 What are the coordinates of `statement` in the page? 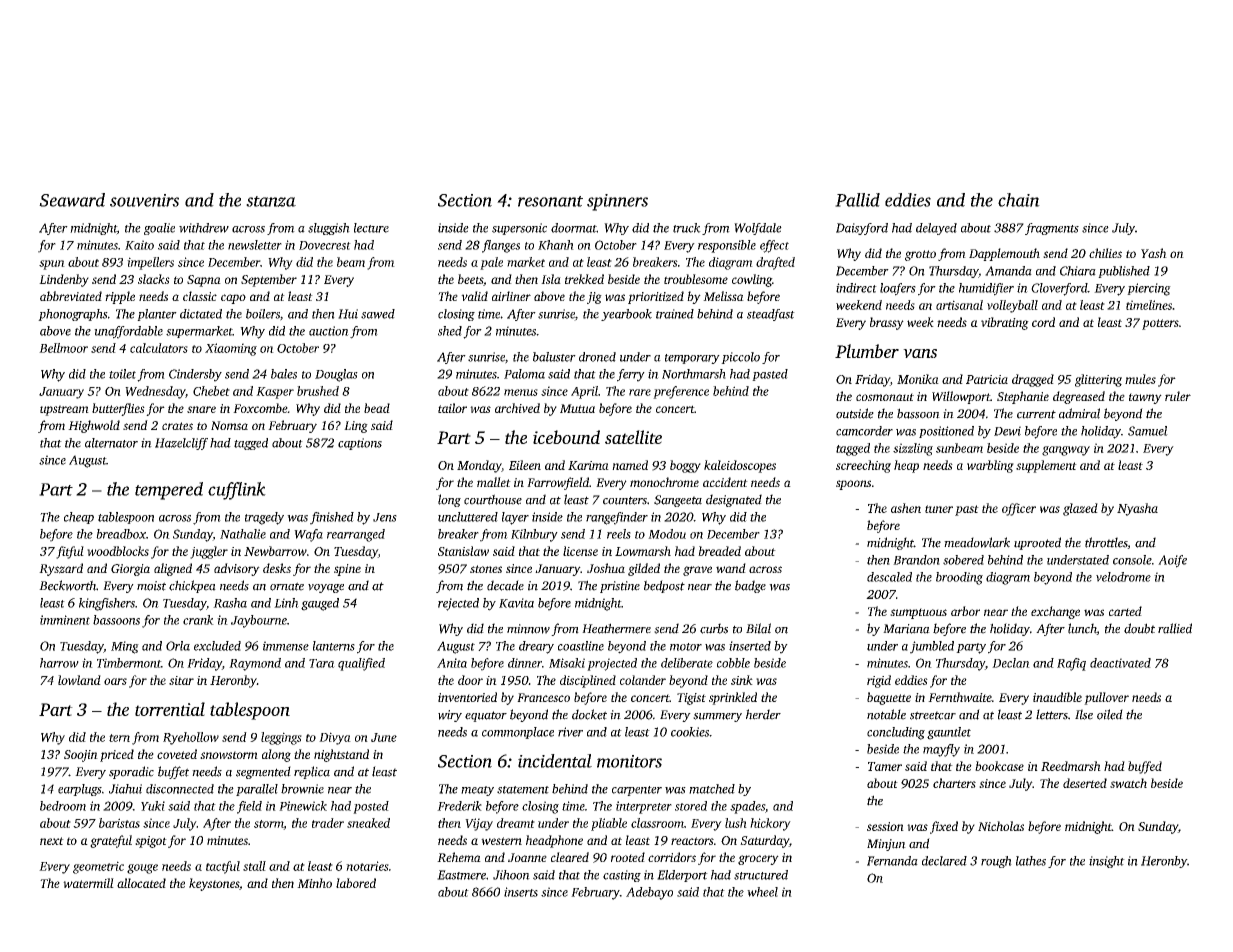 It's located at (523, 790).
